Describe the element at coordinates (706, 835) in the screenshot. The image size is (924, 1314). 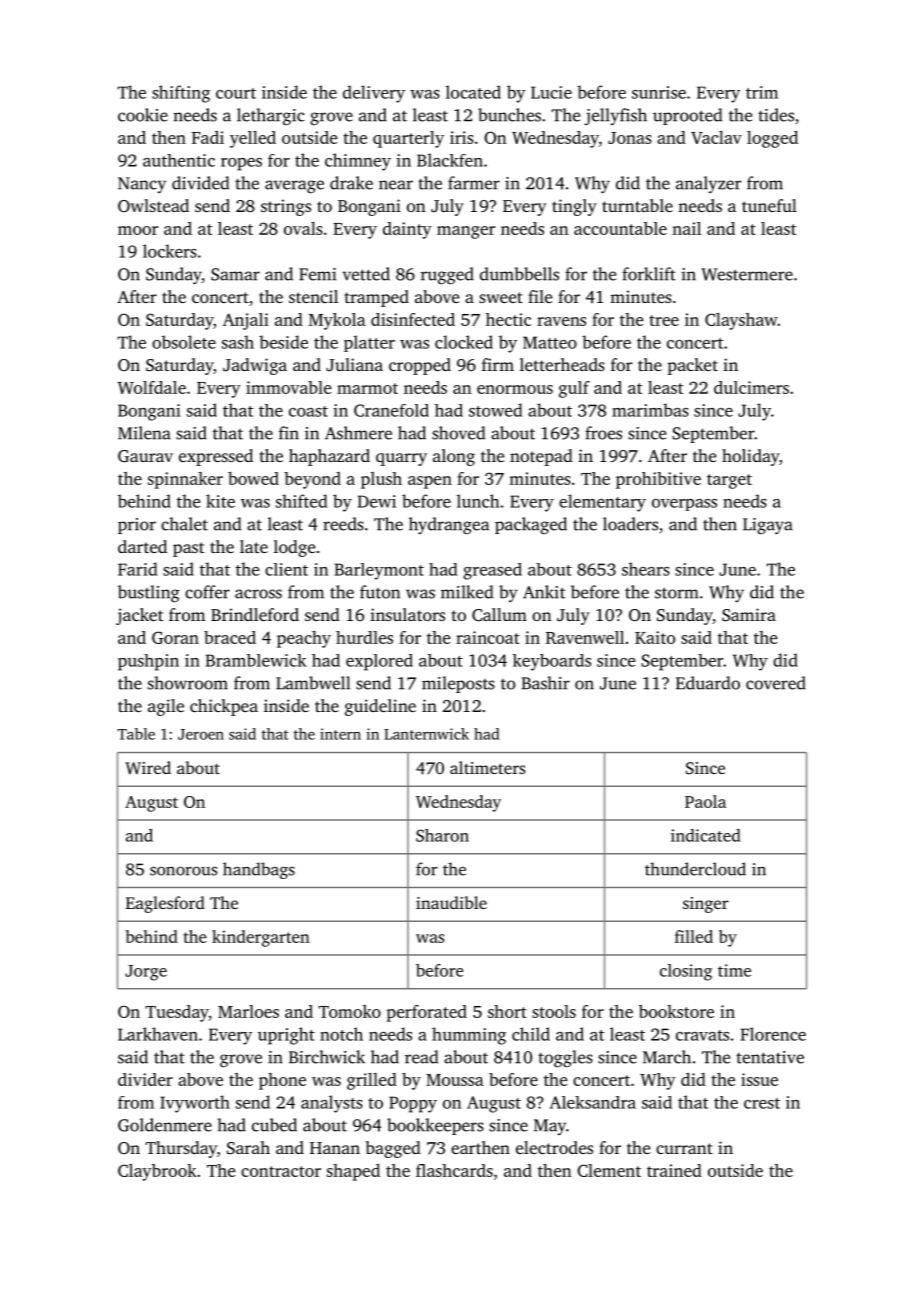
I see `indicated` at that location.
